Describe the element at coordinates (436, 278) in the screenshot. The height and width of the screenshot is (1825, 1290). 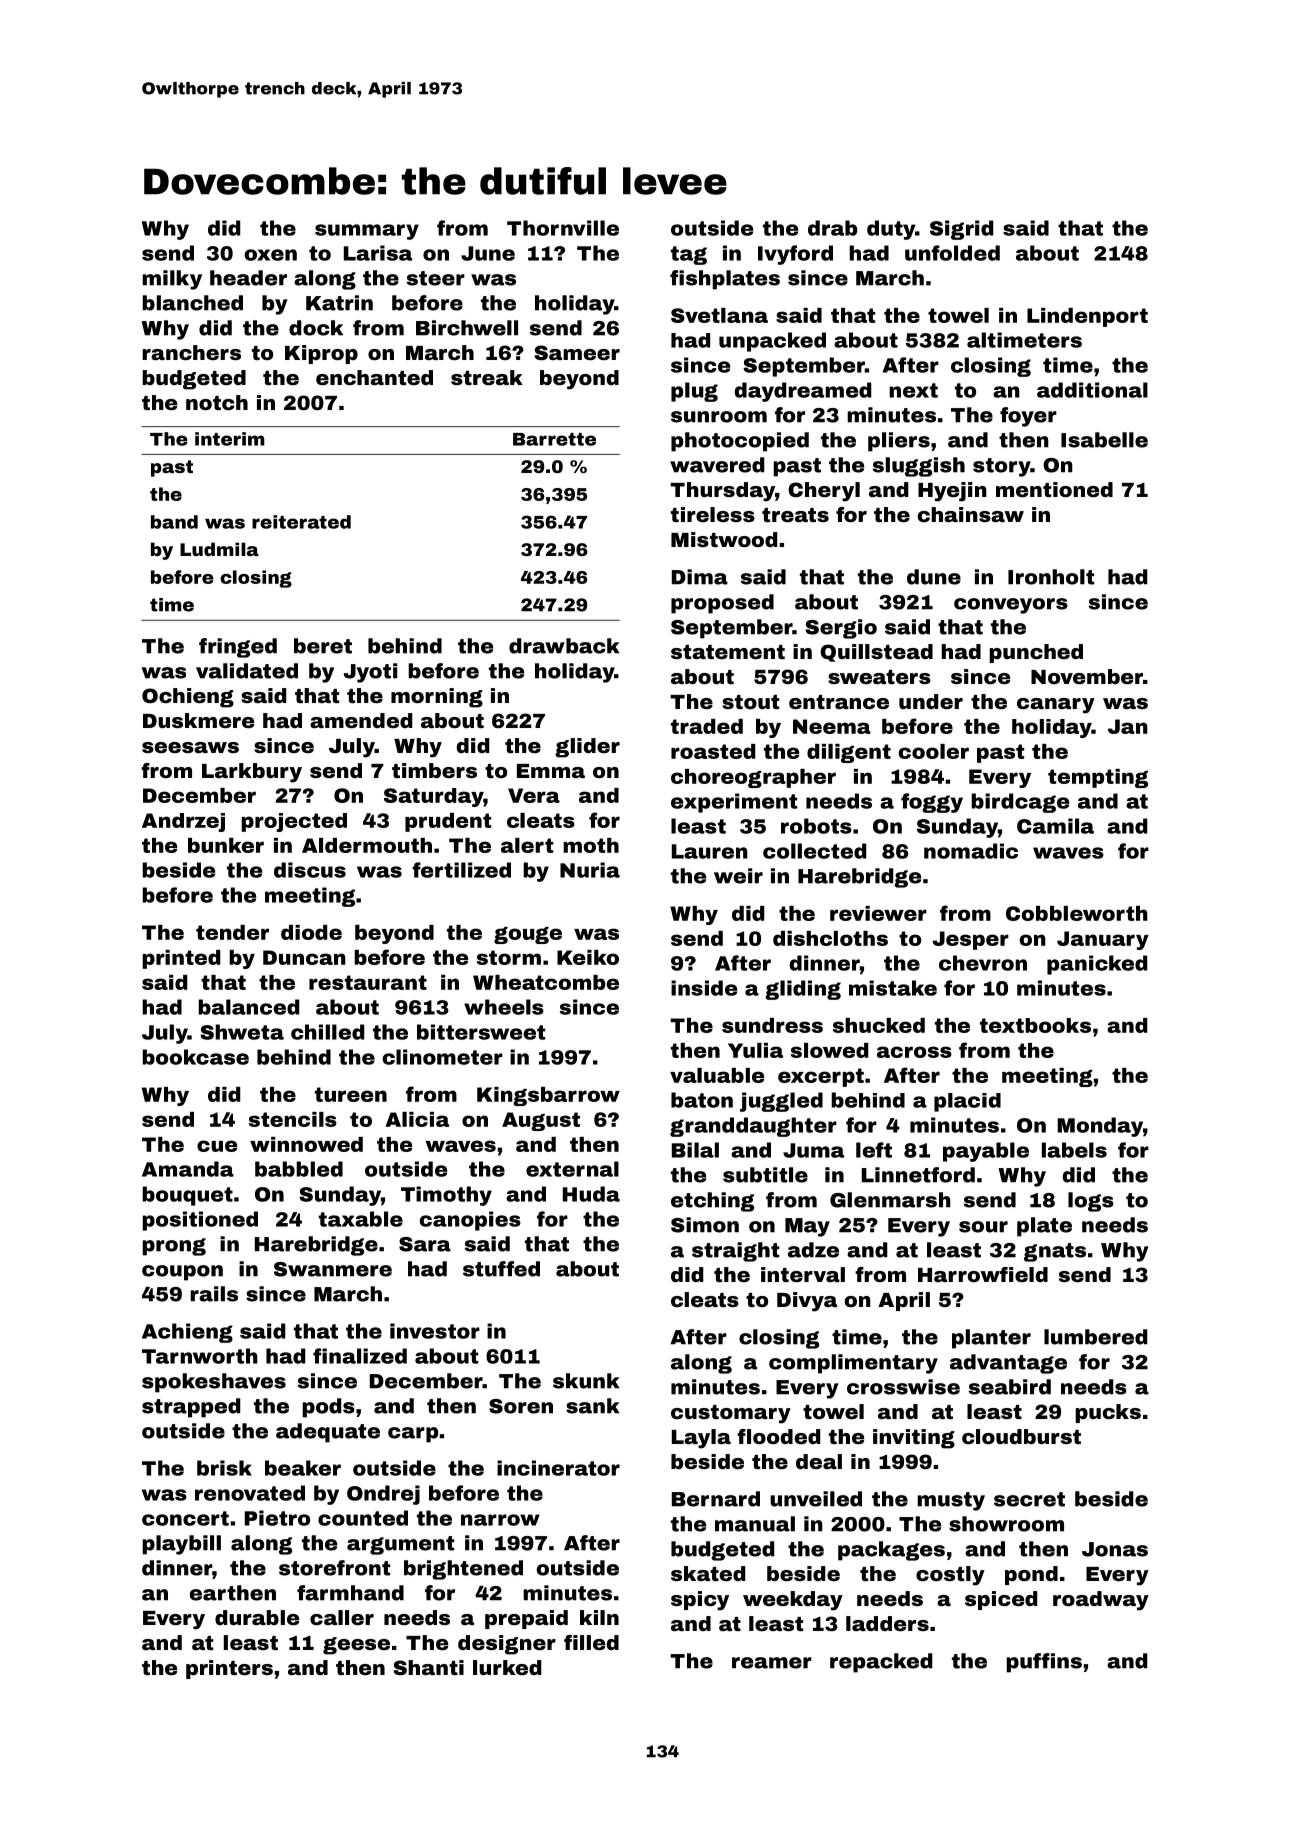
I see `steer` at that location.
